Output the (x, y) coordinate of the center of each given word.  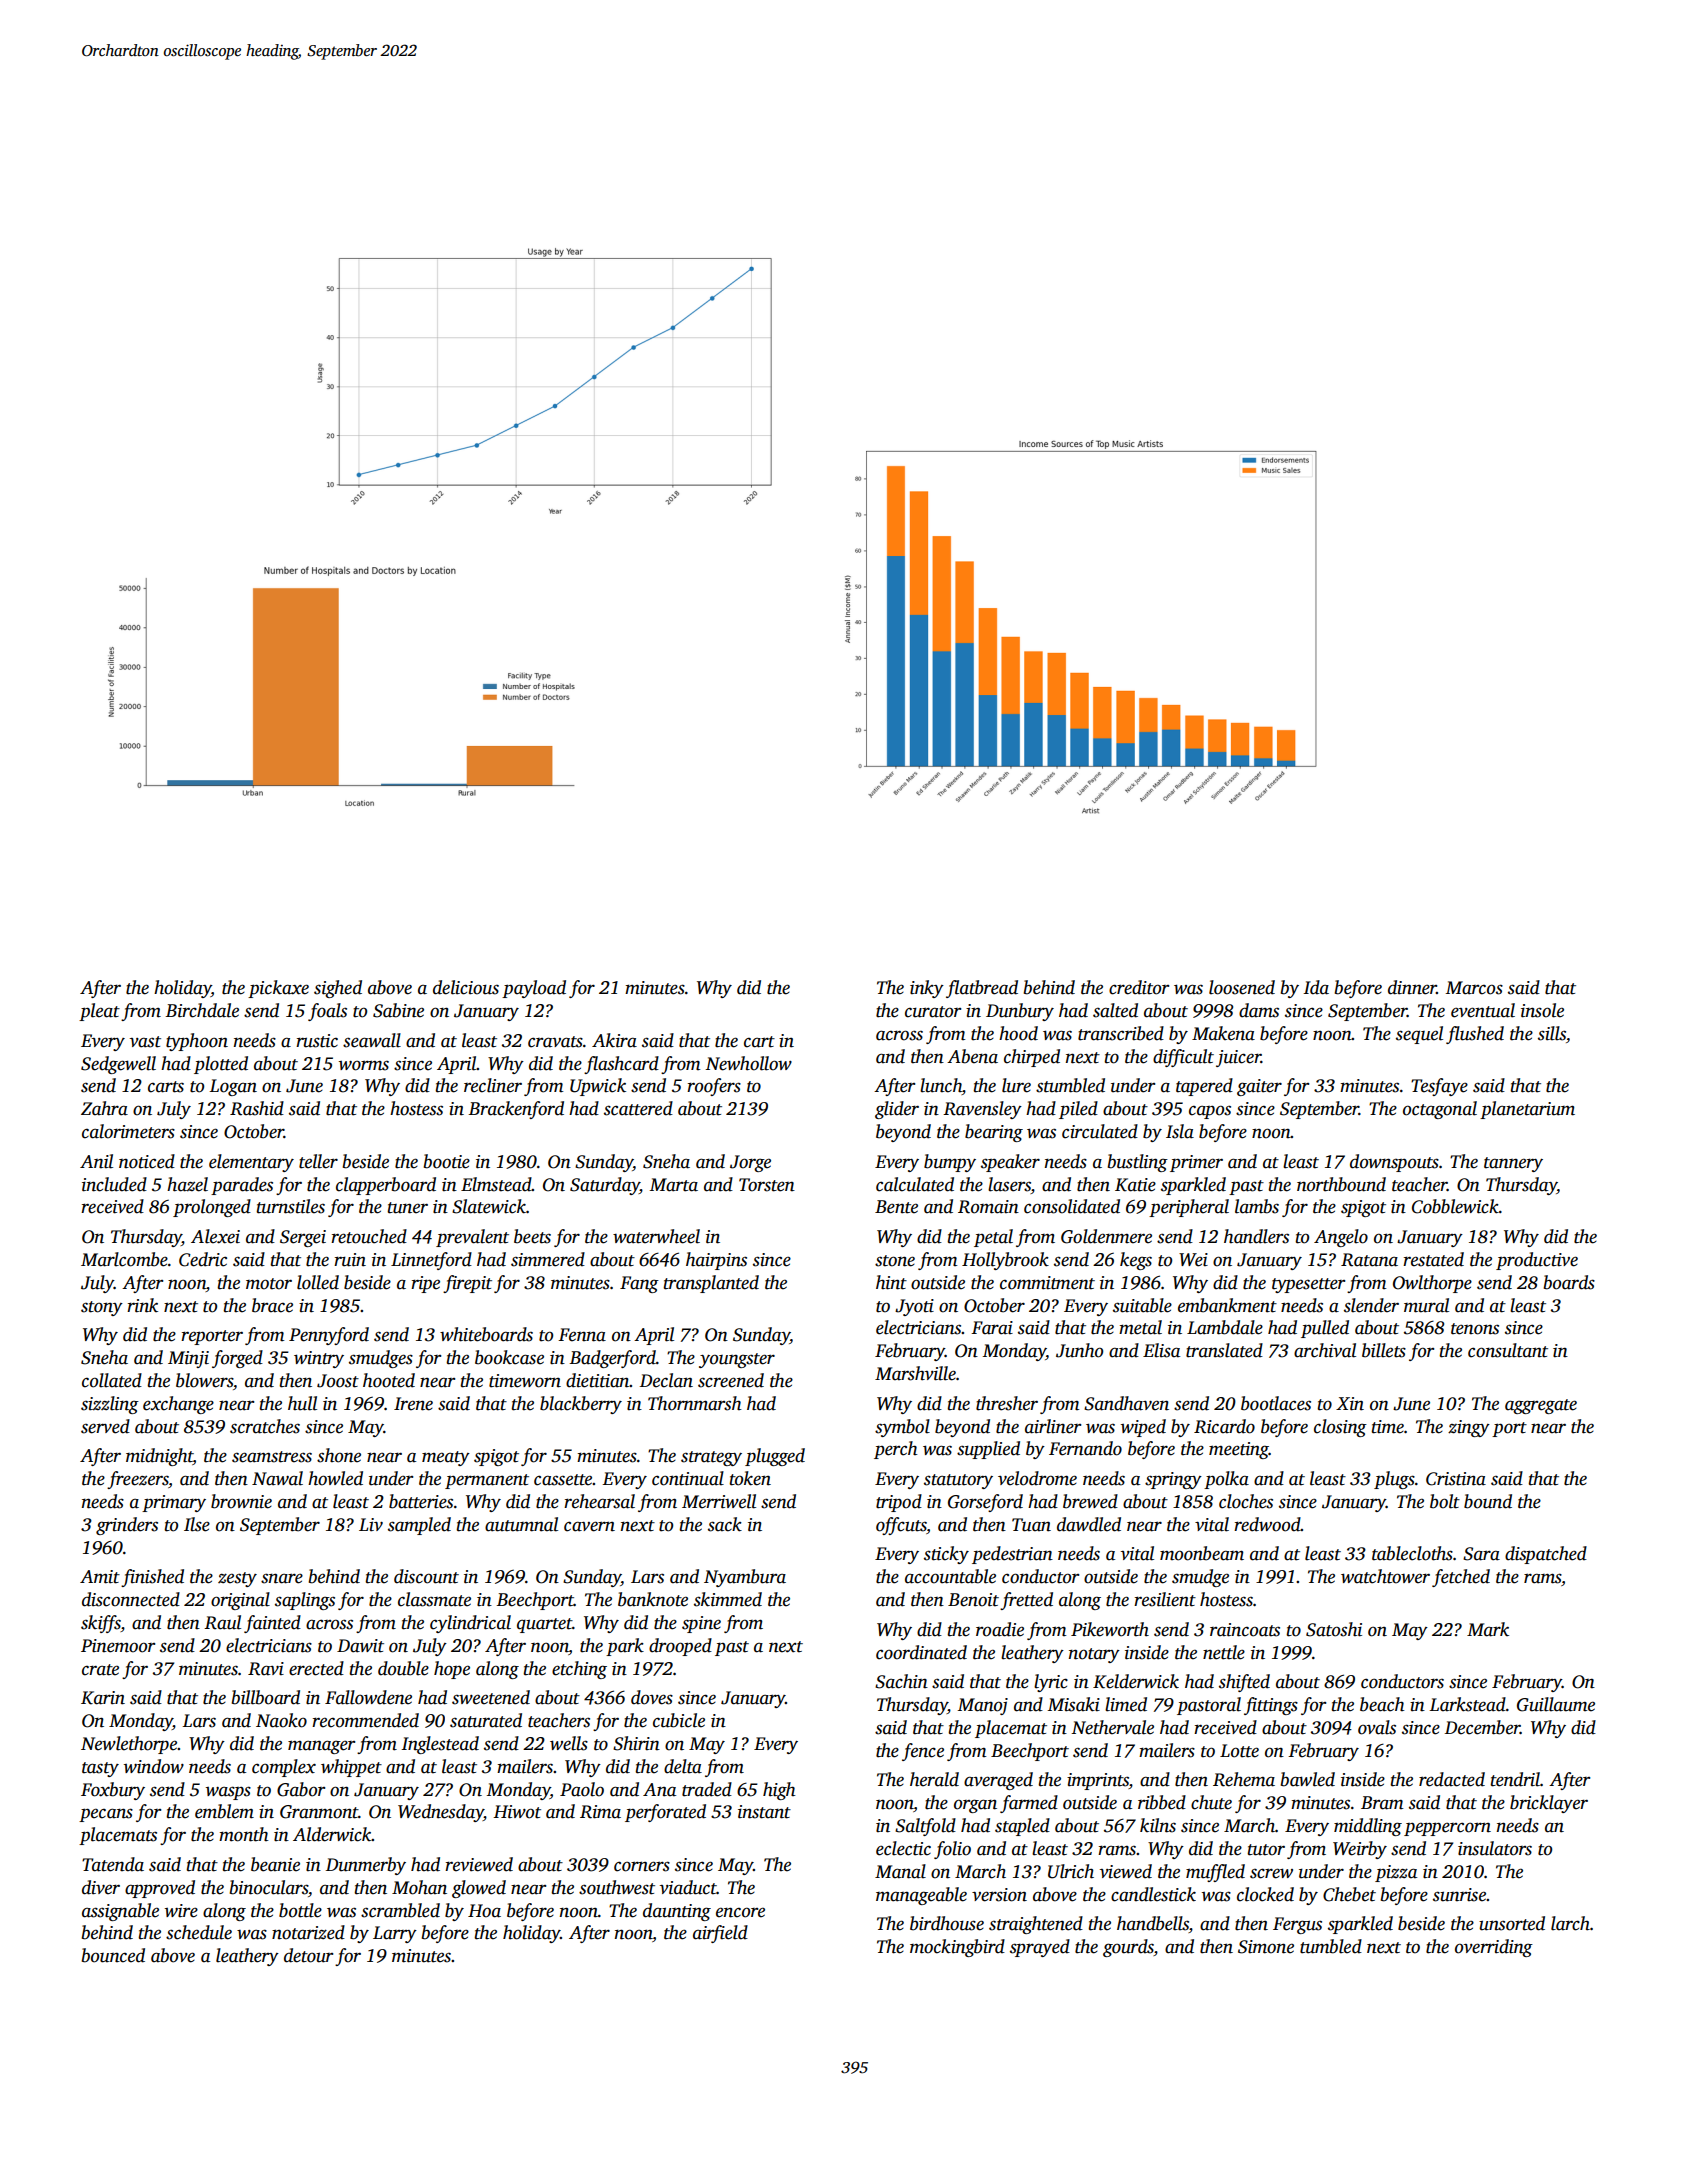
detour (308, 1955)
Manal (900, 1871)
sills (1552, 1033)
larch (1570, 1923)
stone (895, 1261)
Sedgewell (118, 1065)
